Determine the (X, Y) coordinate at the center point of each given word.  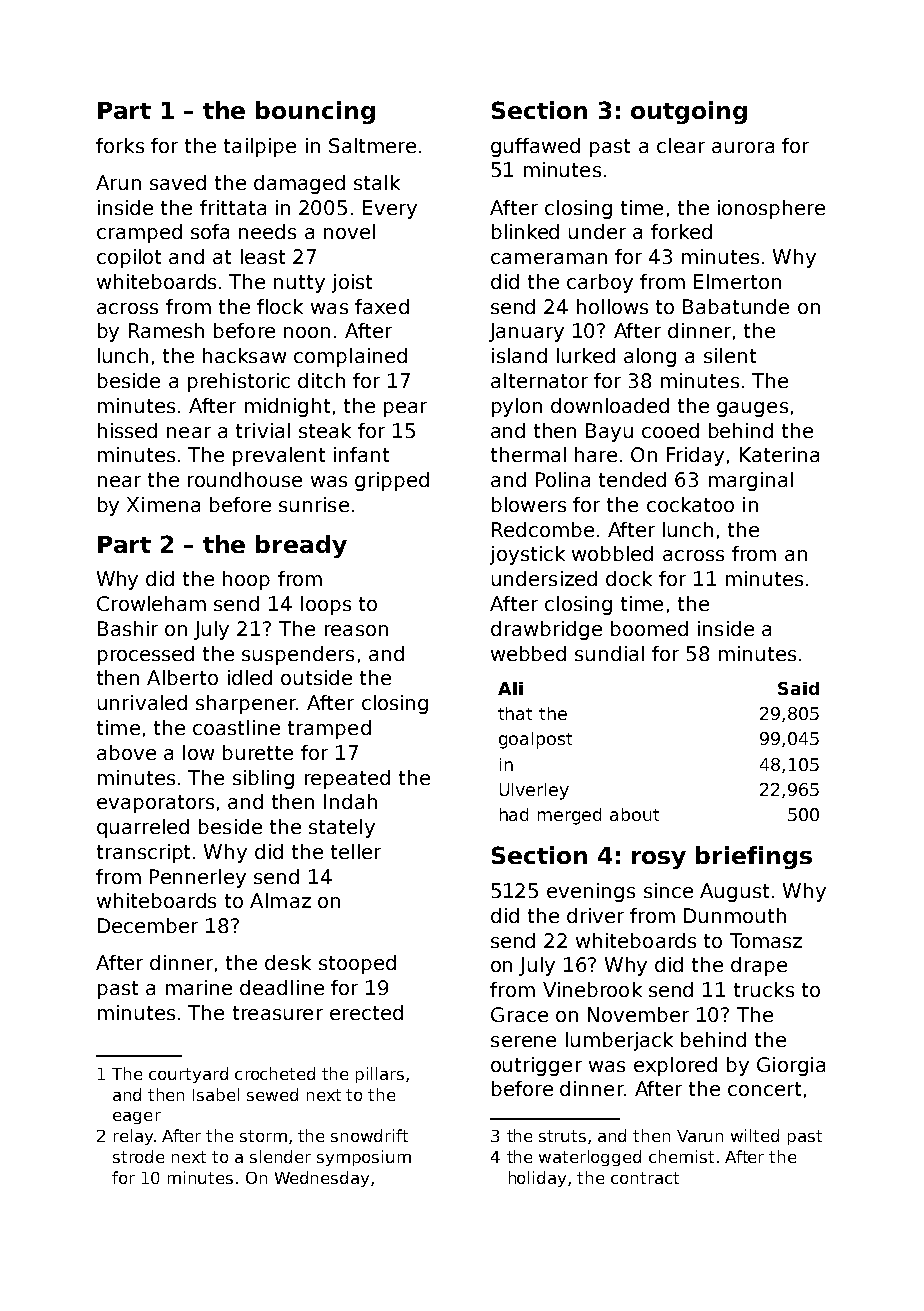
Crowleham (151, 603)
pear (405, 409)
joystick (527, 555)
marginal (751, 481)
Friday (695, 456)
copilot (129, 258)
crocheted (275, 1073)
